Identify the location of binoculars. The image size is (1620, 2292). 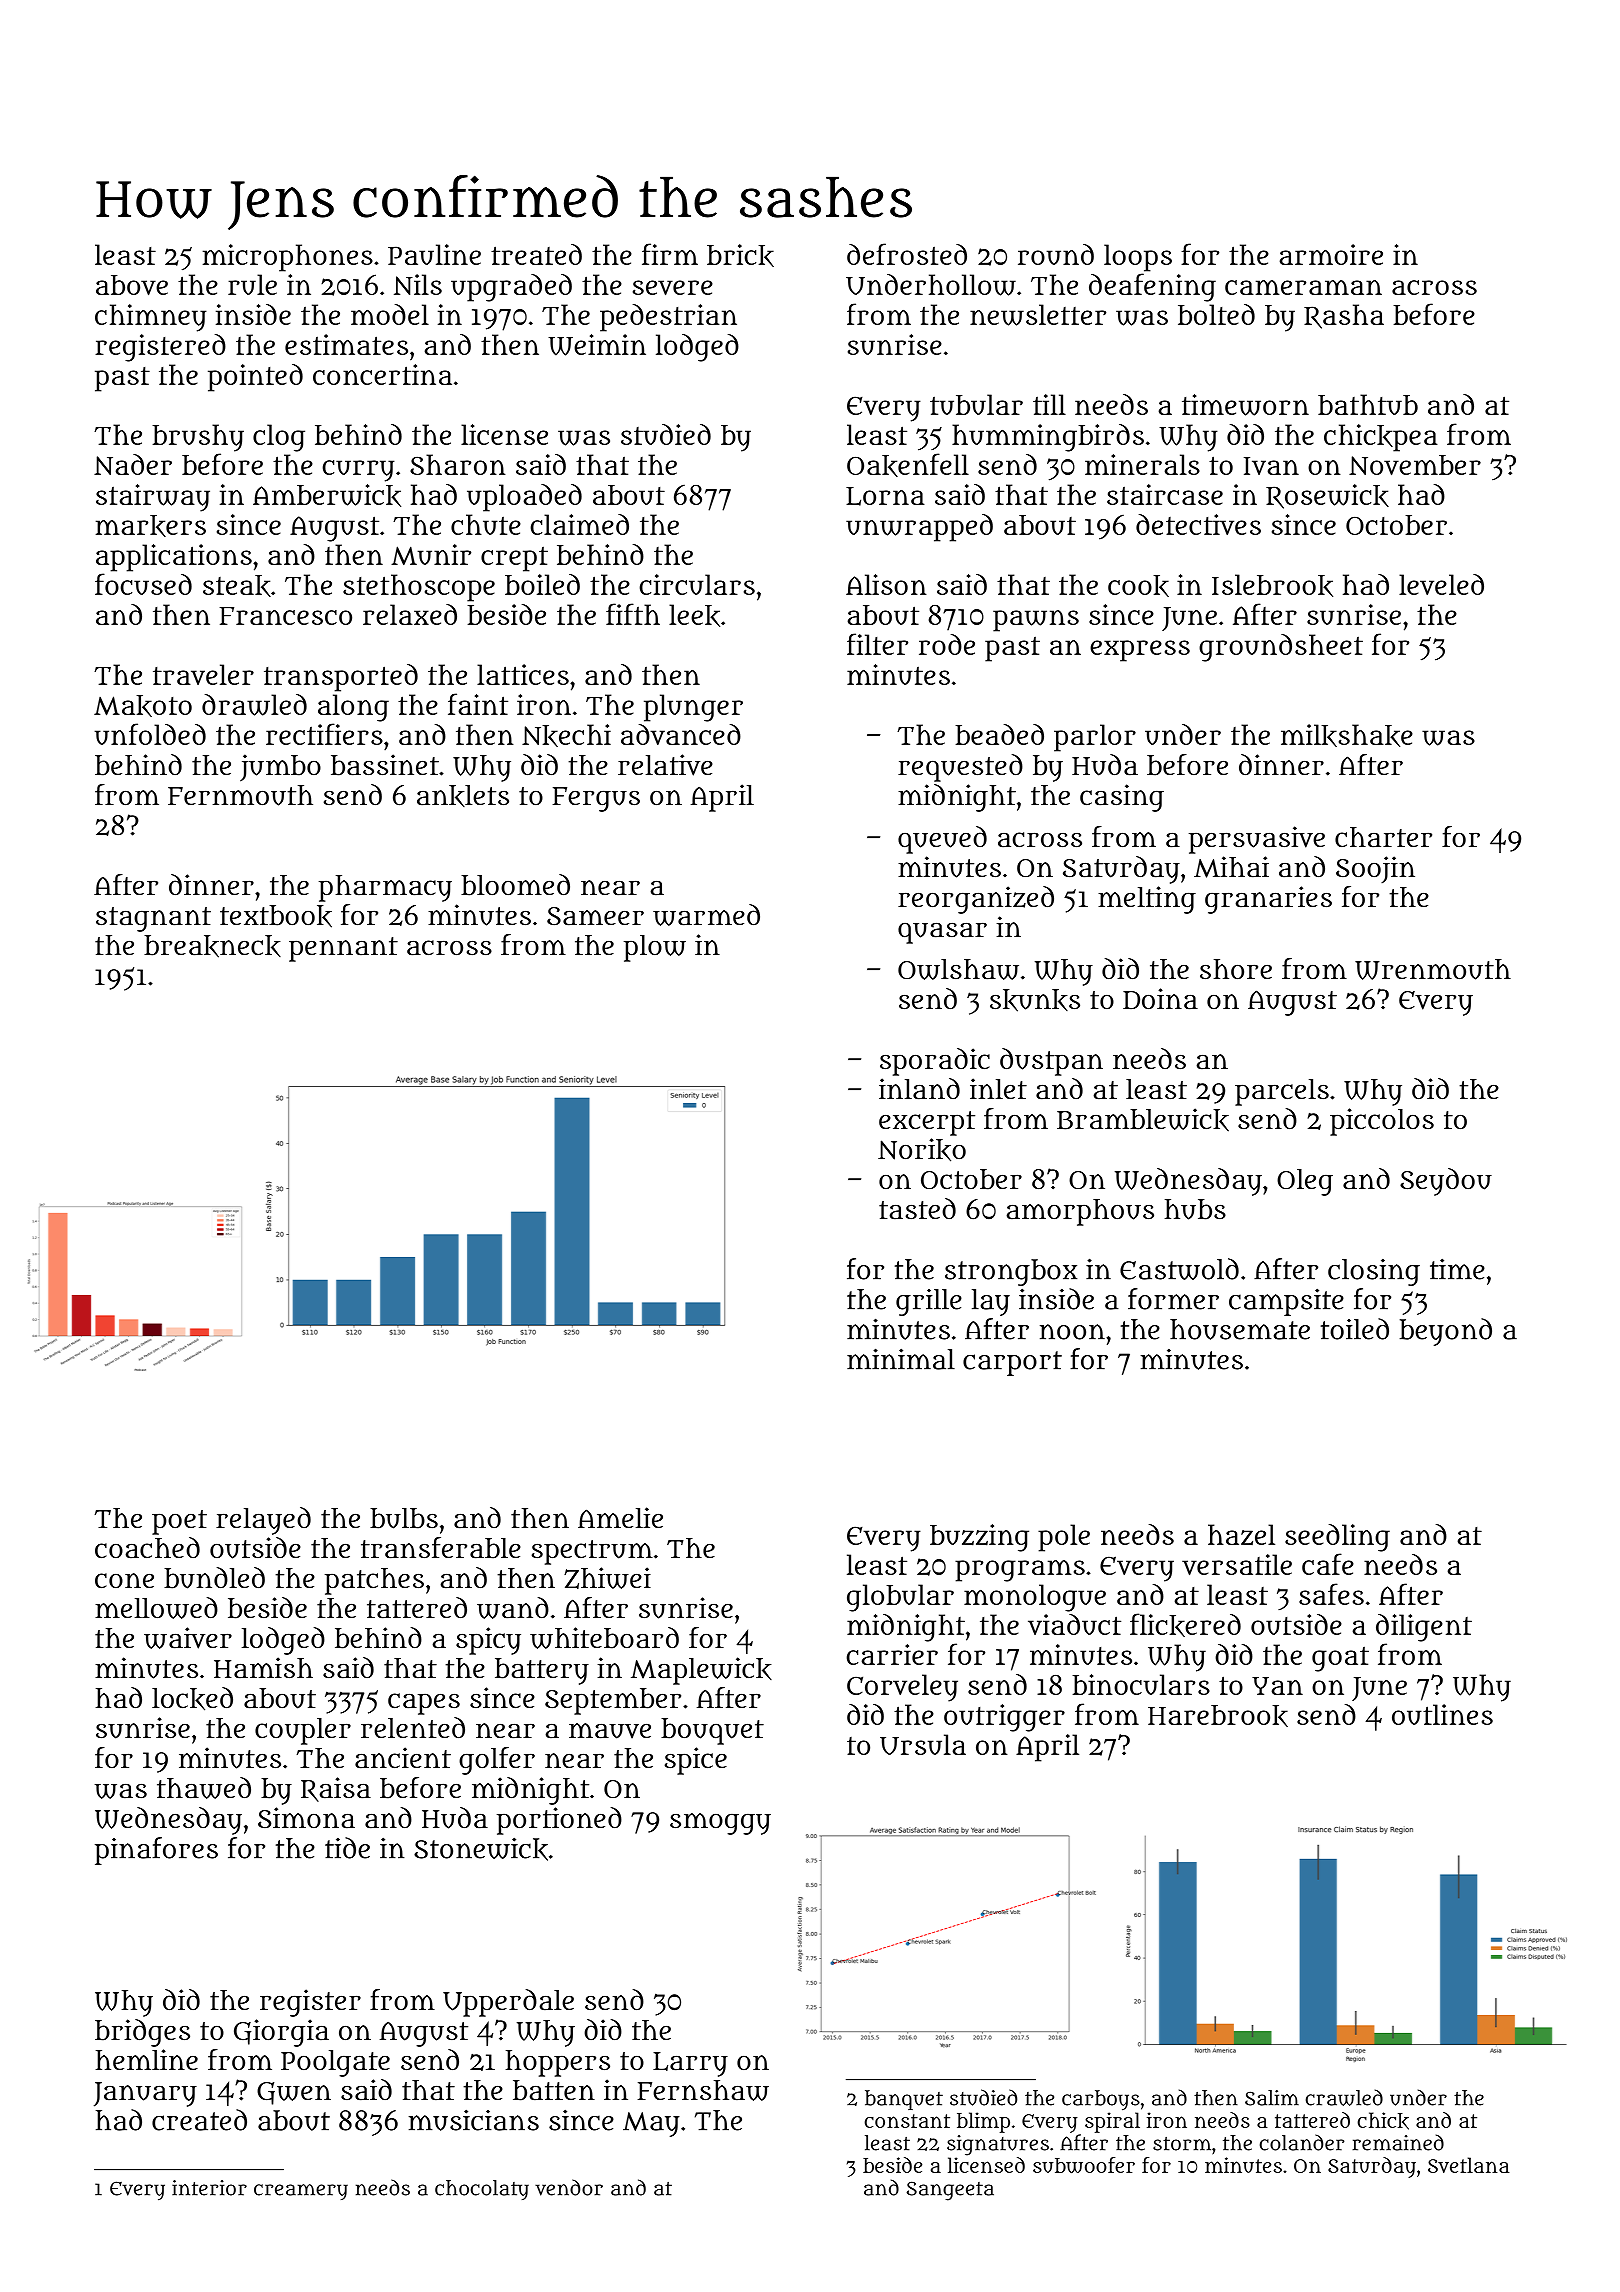
(1141, 1684).
